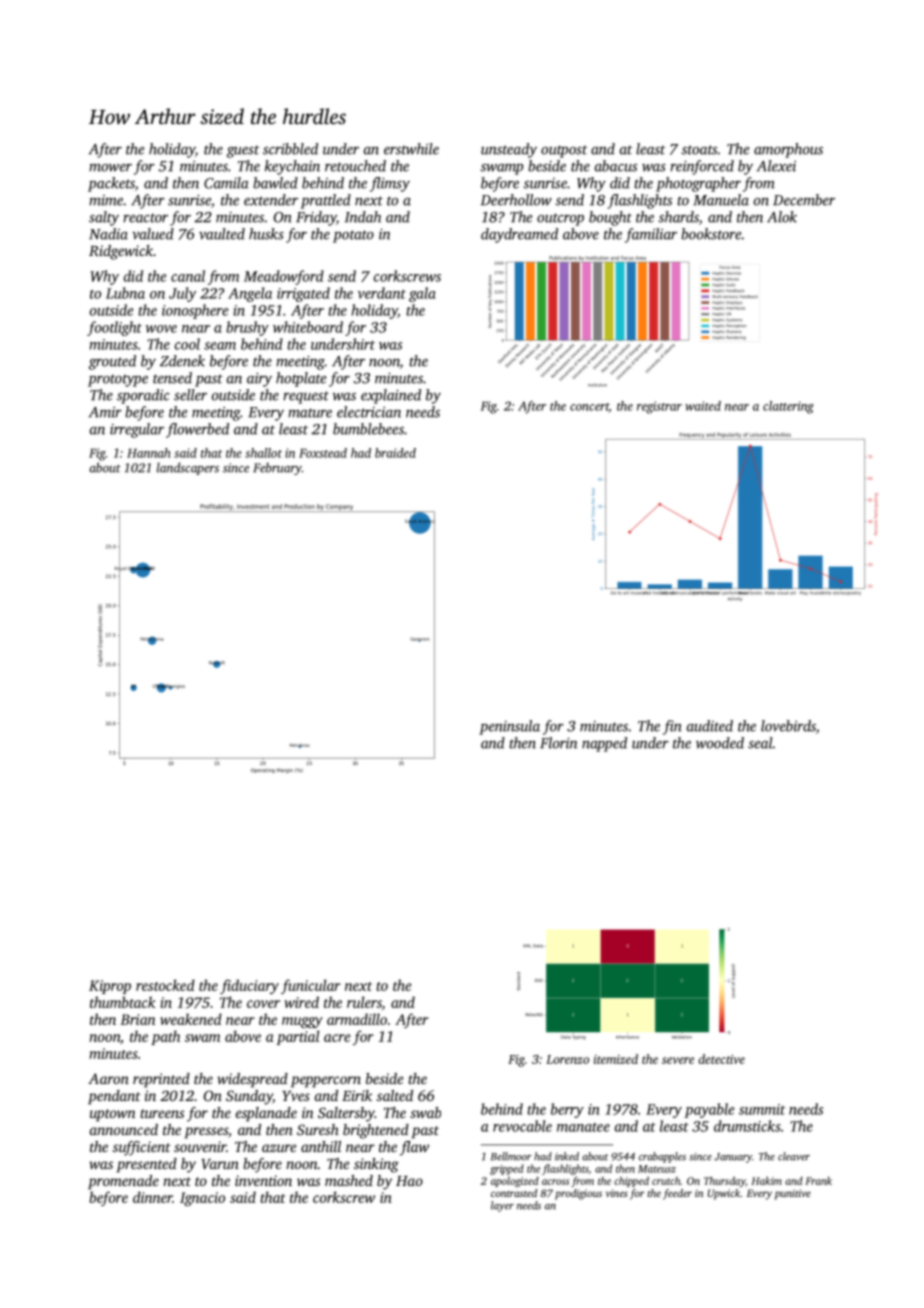 Image resolution: width=924 pixels, height=1308 pixels. What do you see at coordinates (153, 1197) in the screenshot?
I see `dinner` at bounding box center [153, 1197].
